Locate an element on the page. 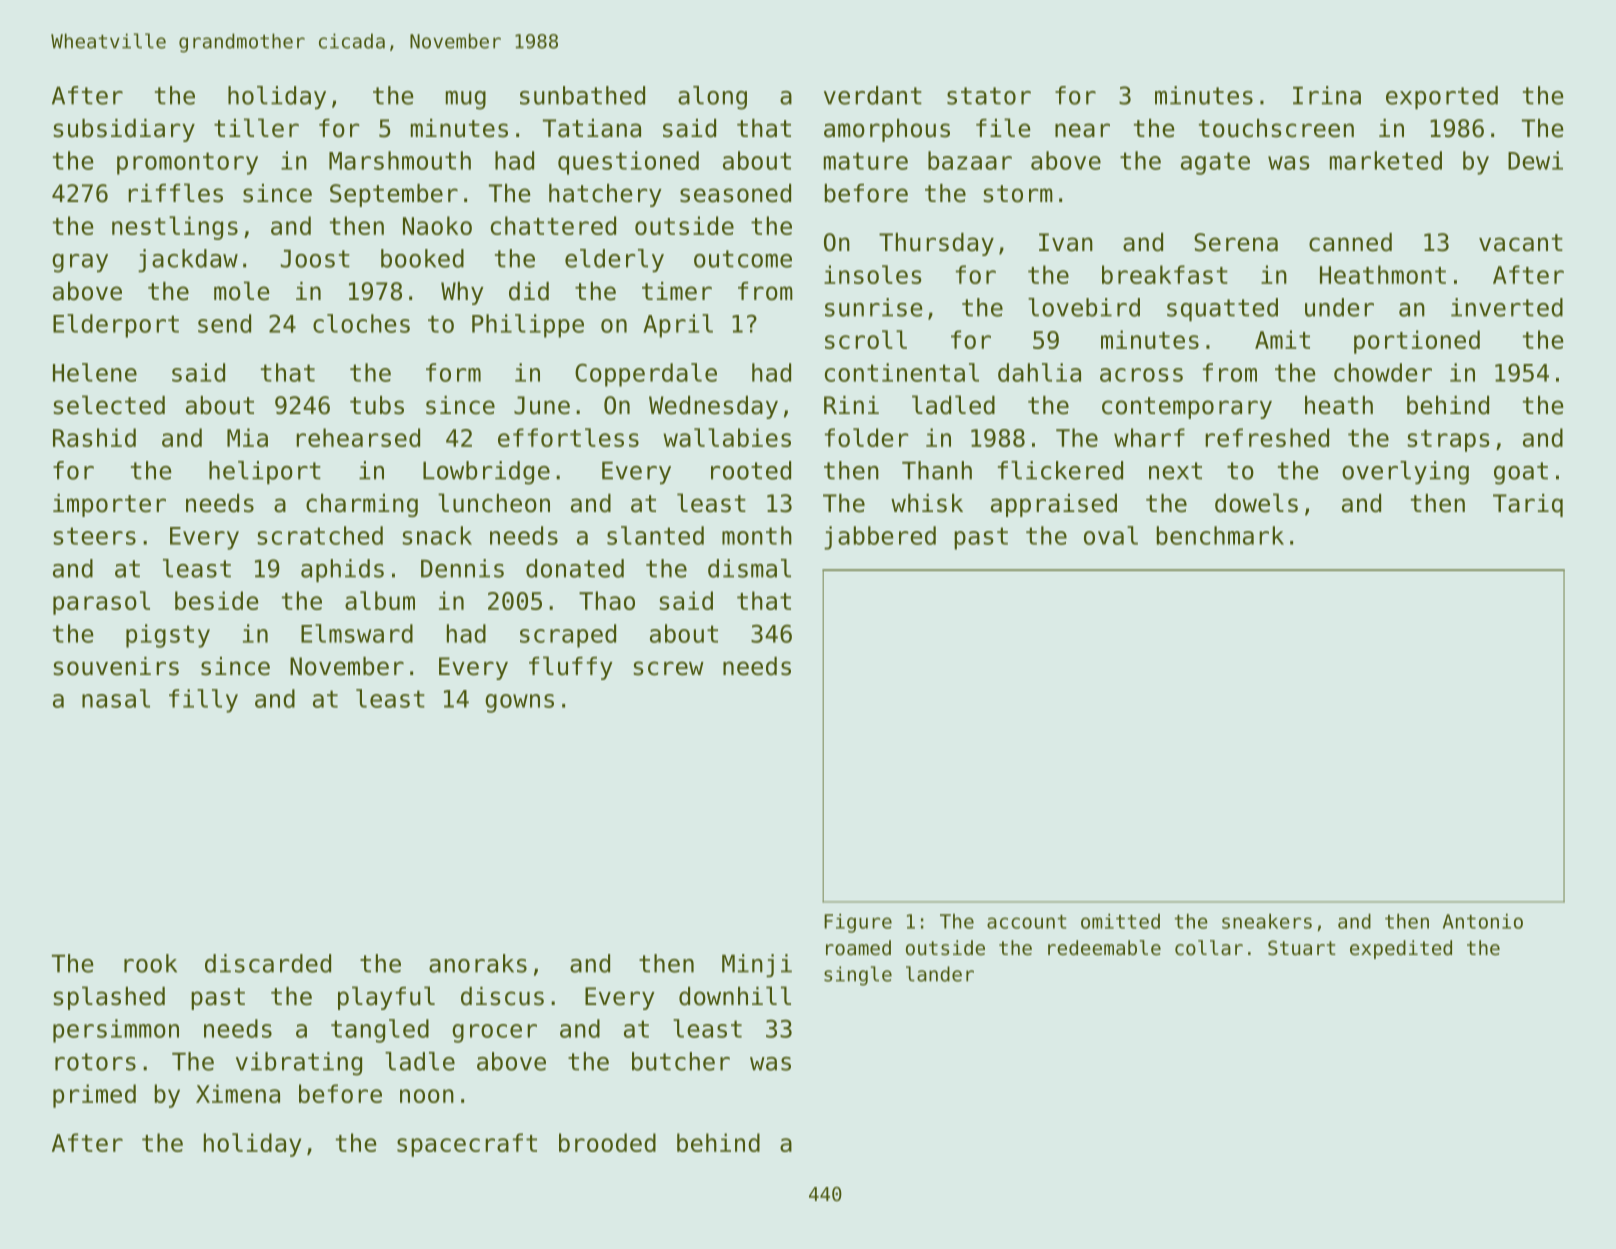 Image resolution: width=1616 pixels, height=1249 pixels. seasoned is located at coordinates (735, 193).
